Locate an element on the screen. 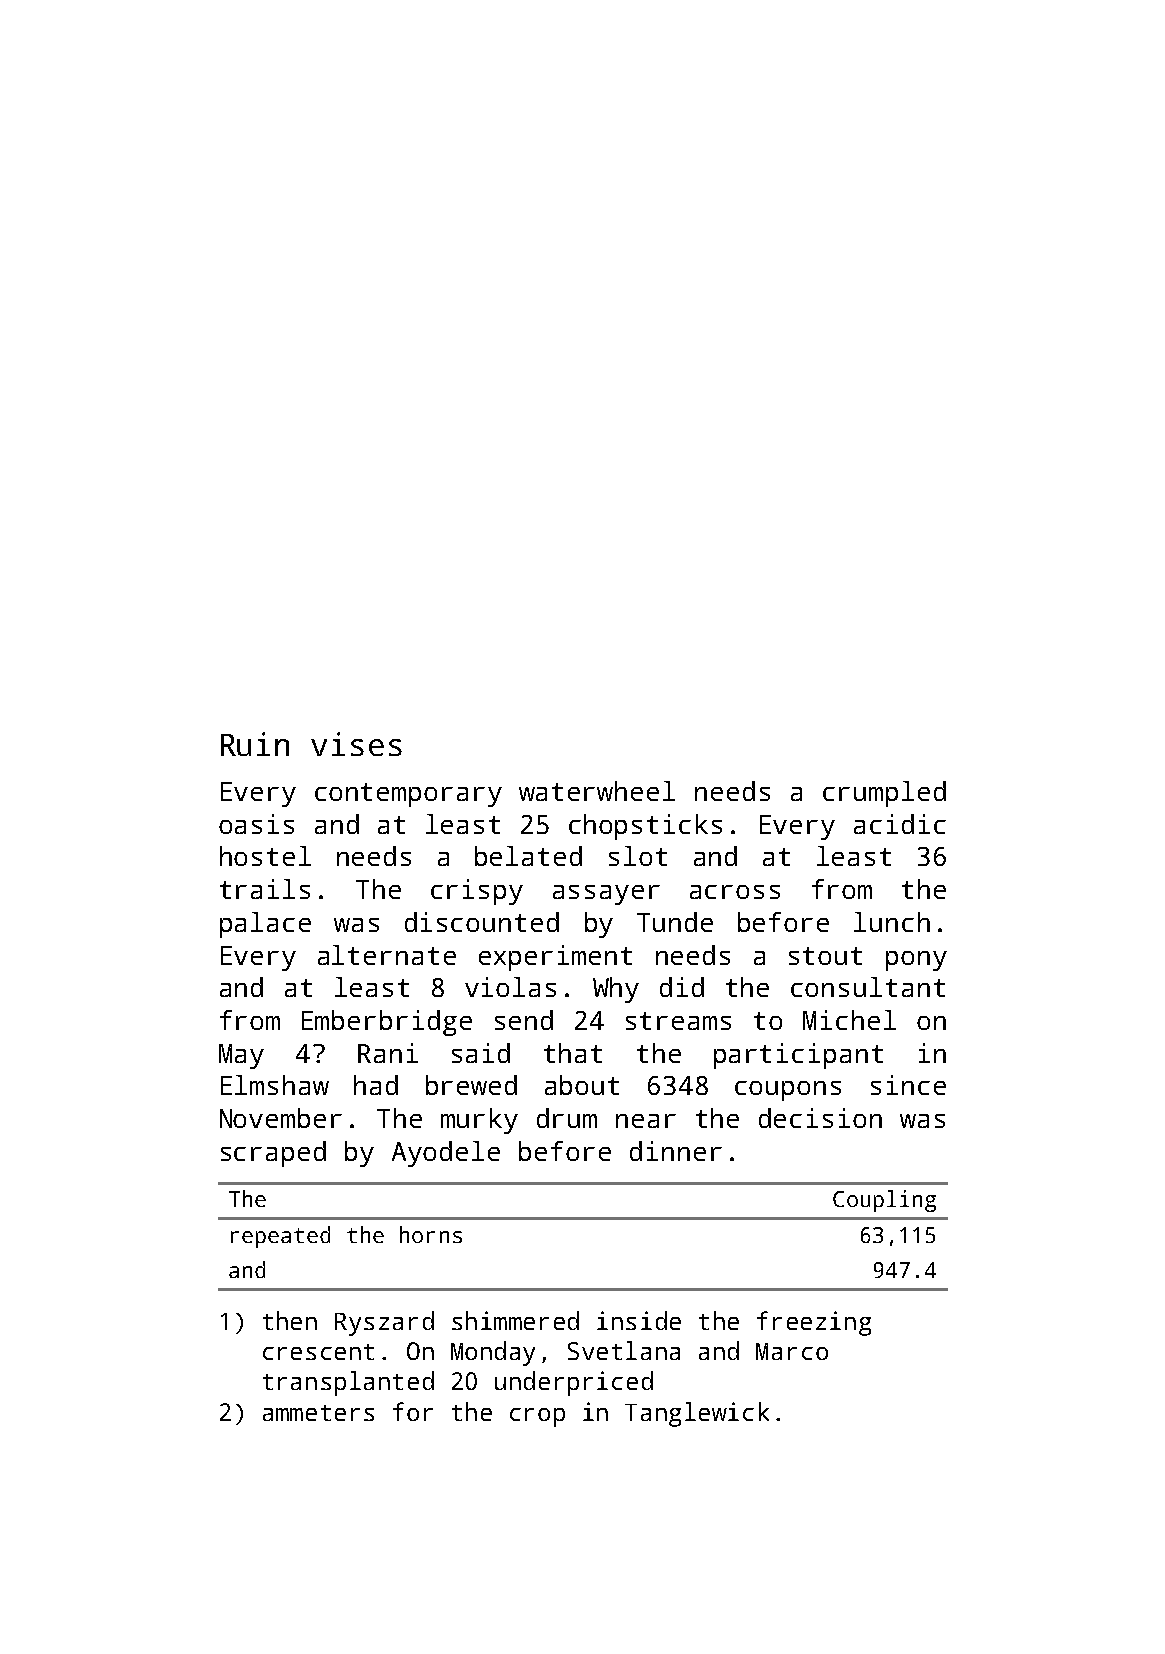  oasis is located at coordinates (256, 824).
